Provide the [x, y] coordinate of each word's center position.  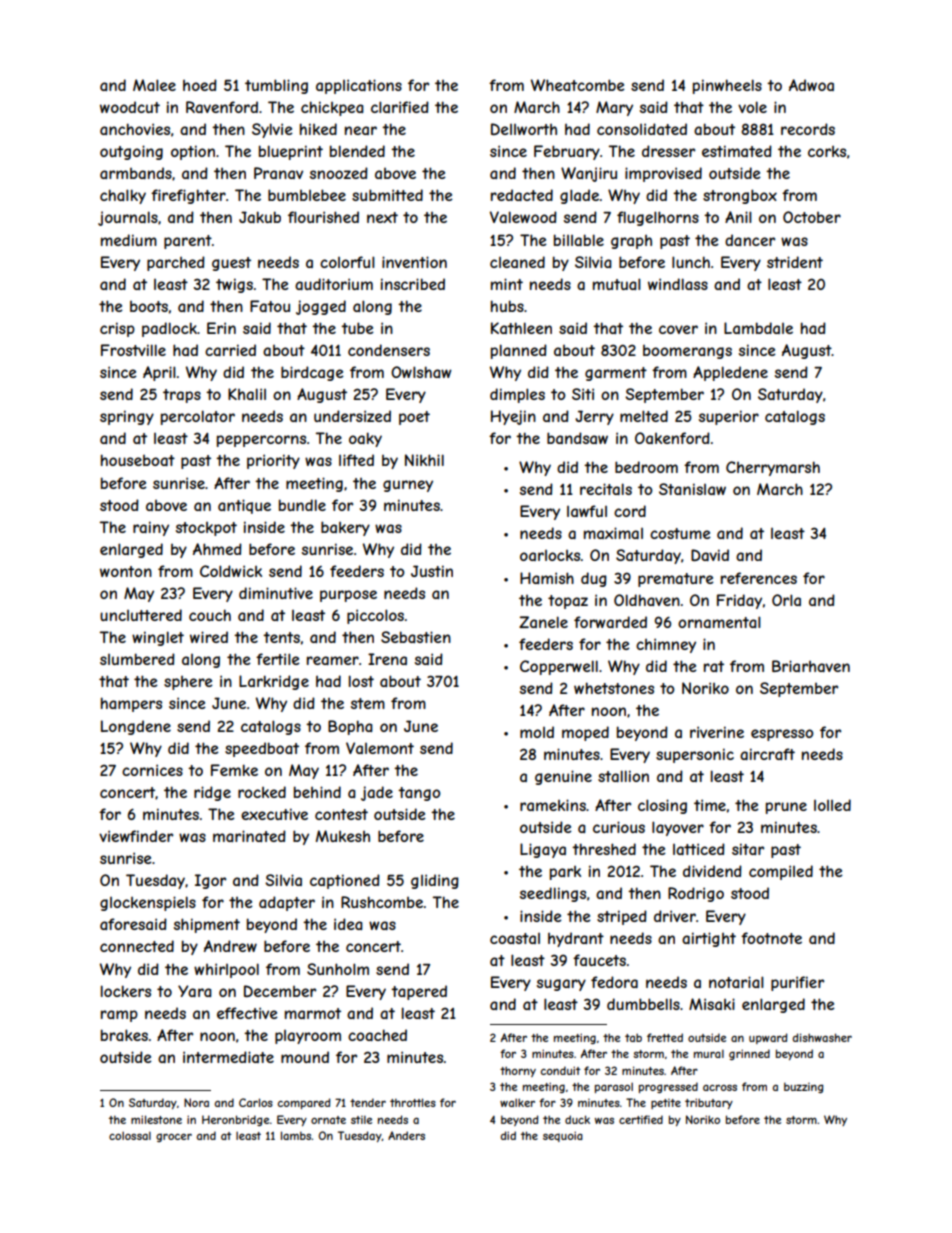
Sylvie [272, 130]
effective [247, 1013]
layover [678, 828]
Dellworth [524, 129]
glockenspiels [148, 903]
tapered [419, 992]
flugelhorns [658, 218]
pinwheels [727, 86]
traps [182, 396]
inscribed [413, 284]
